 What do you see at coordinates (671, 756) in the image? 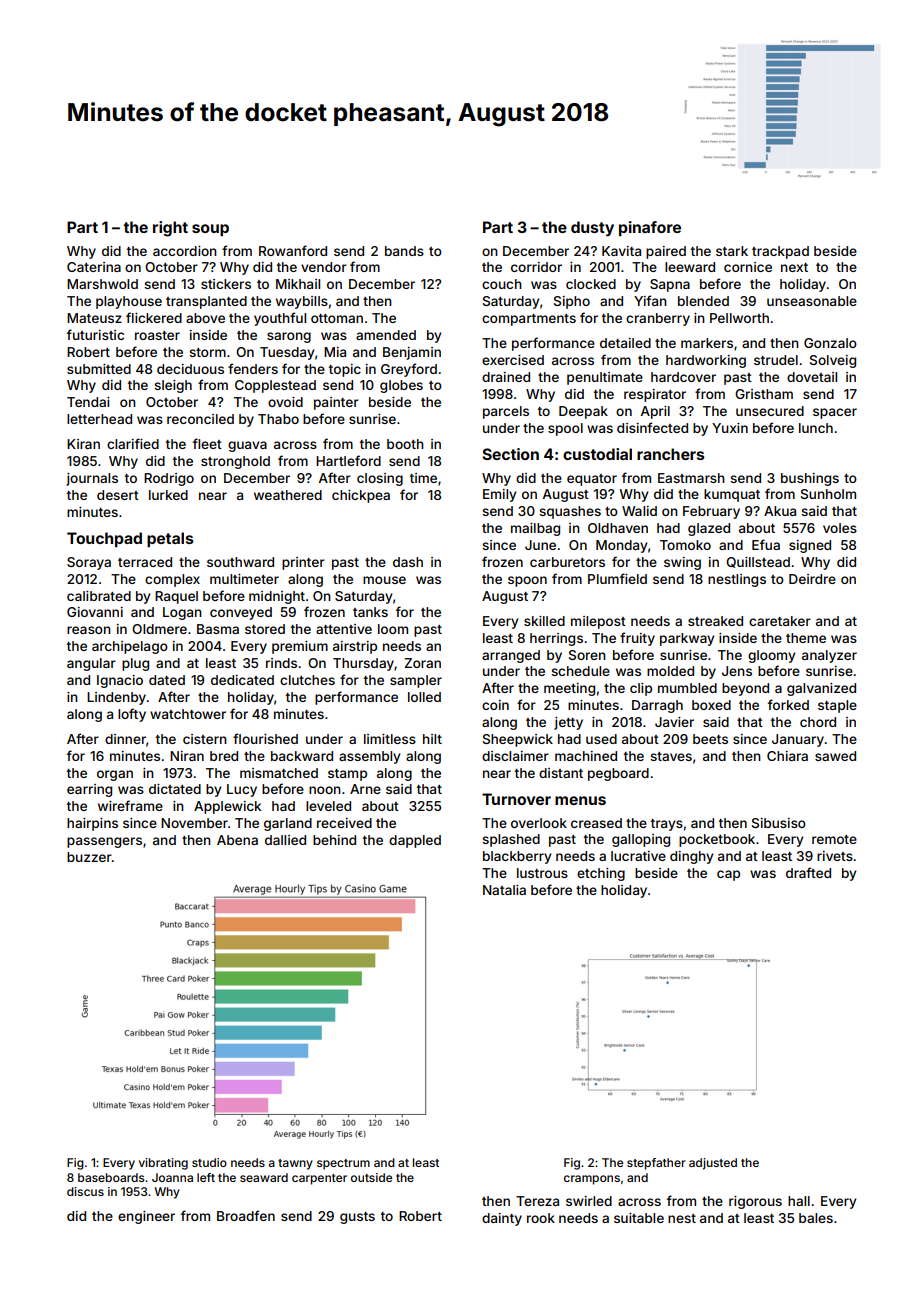
I see `staves` at bounding box center [671, 756].
